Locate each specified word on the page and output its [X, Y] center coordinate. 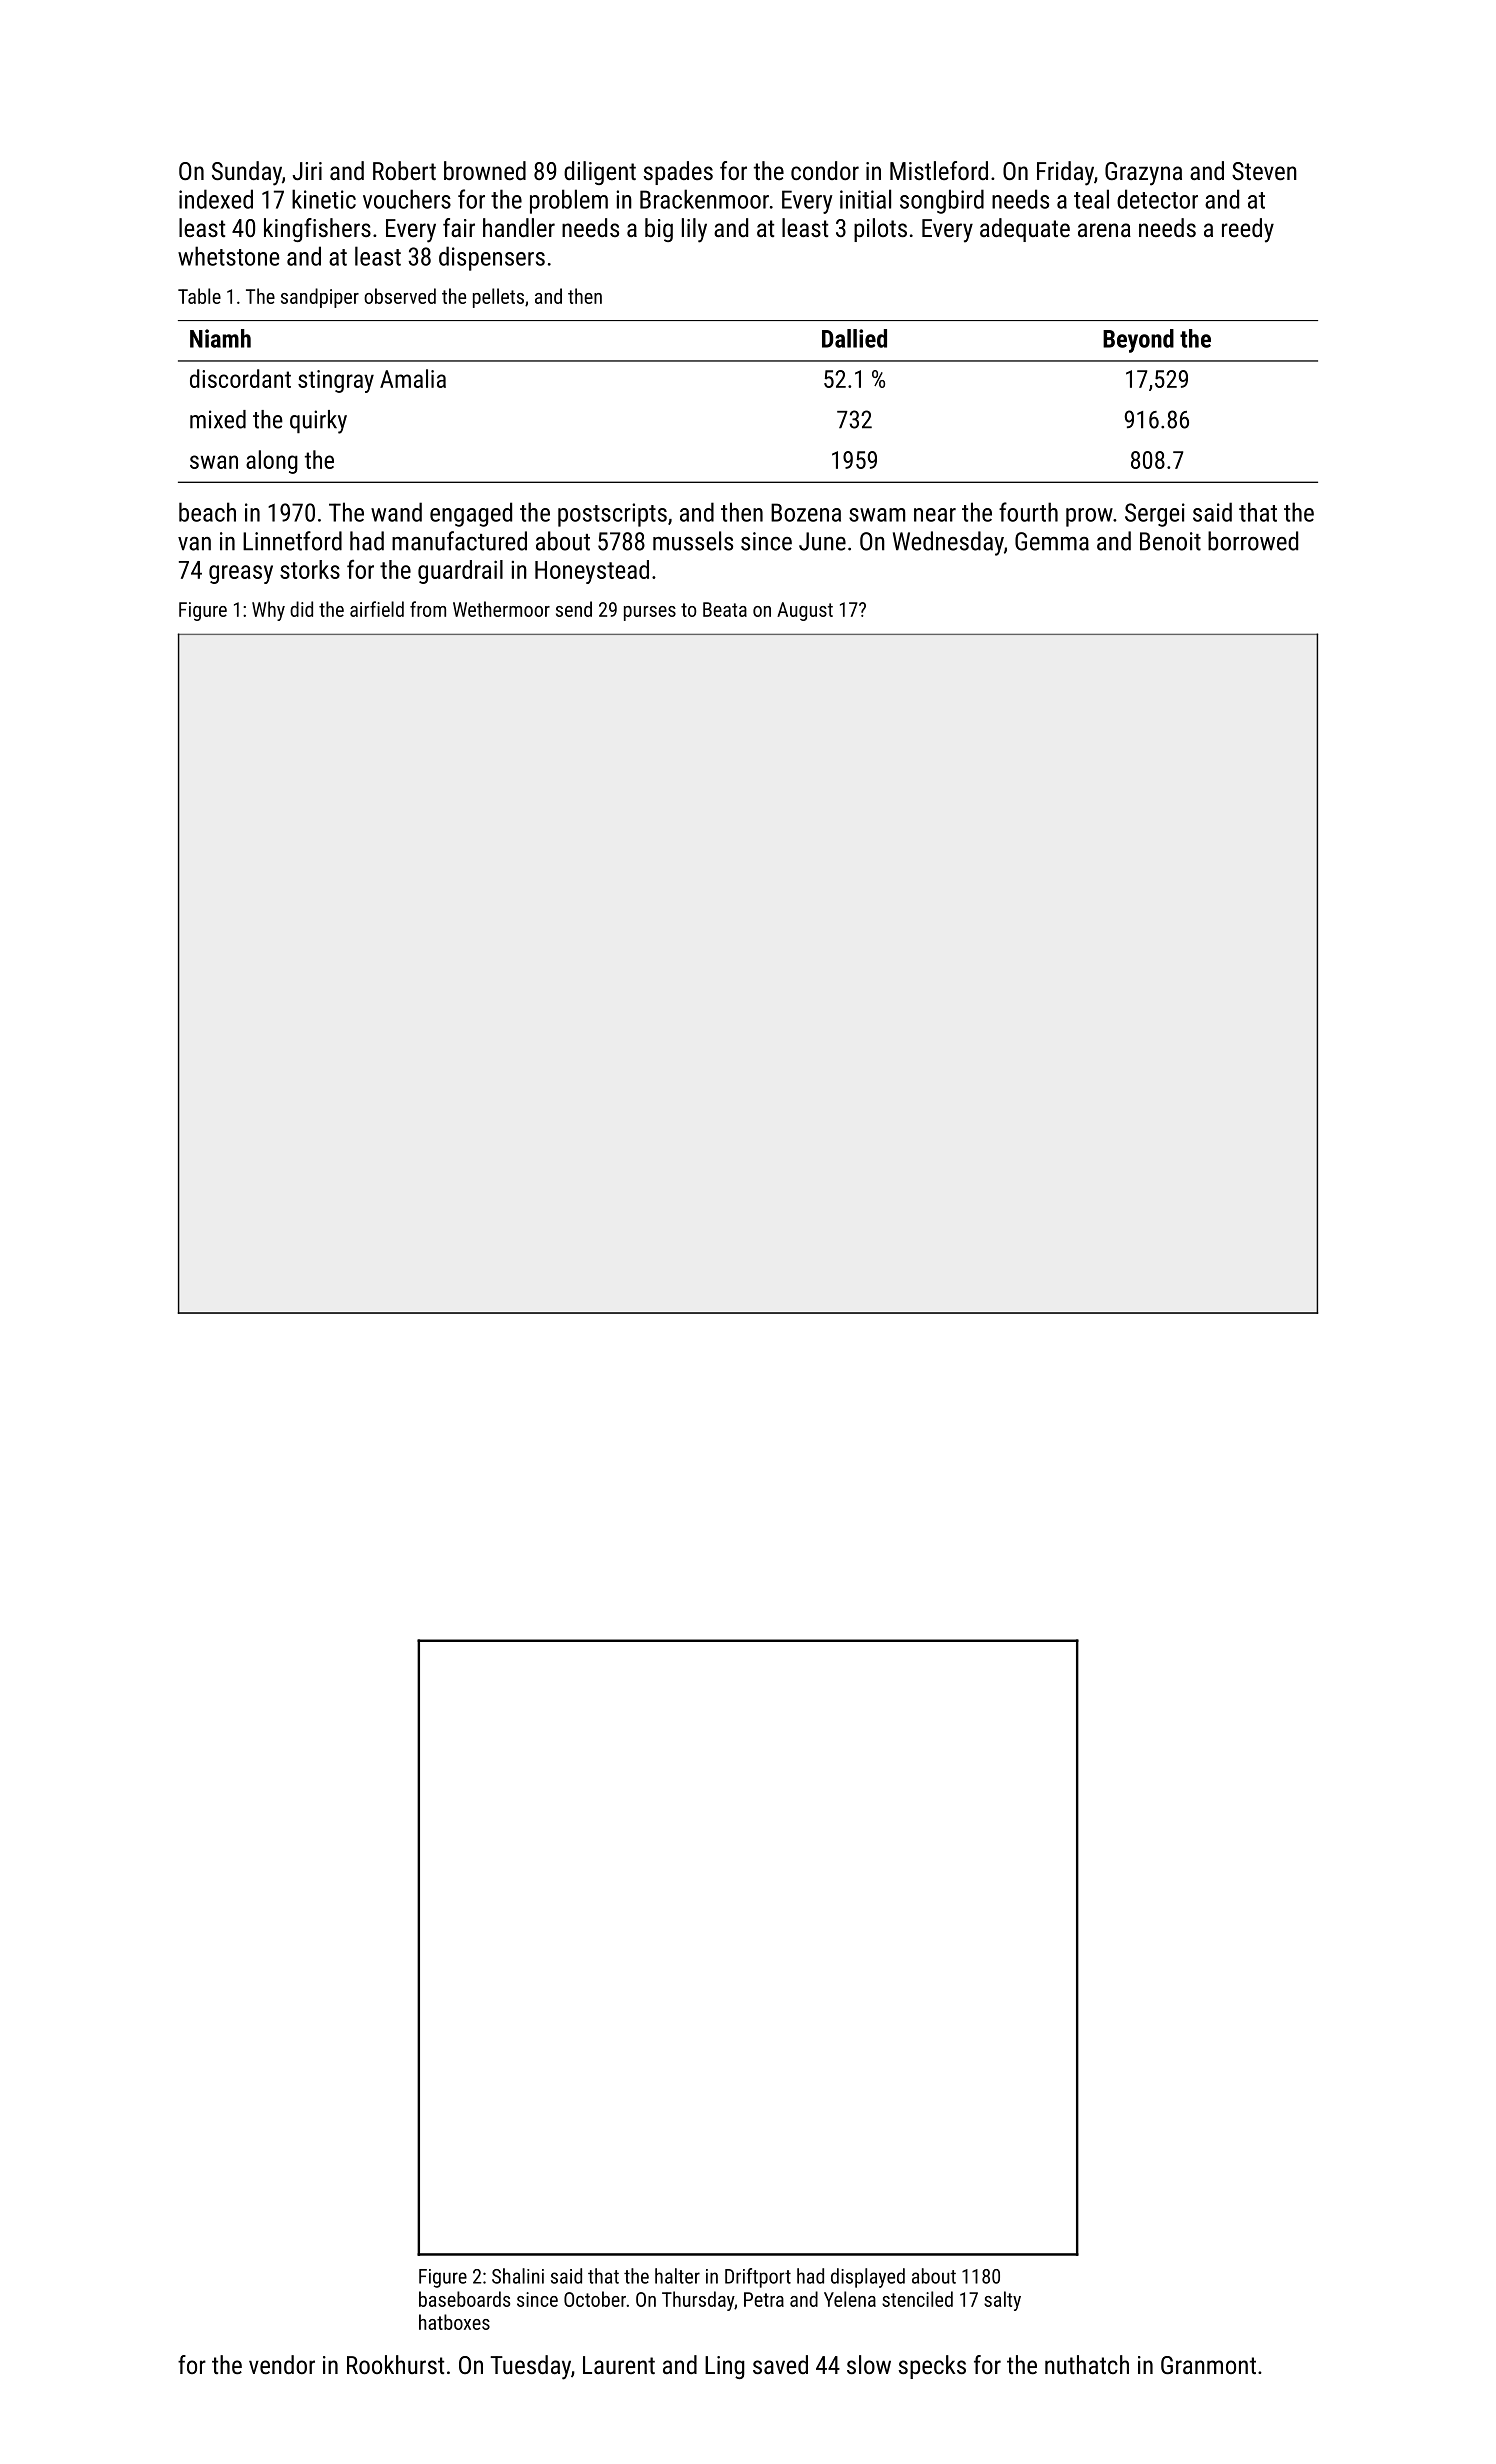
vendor [282, 2364]
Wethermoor [501, 609]
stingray [336, 381]
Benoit [1170, 541]
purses [650, 613]
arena [1104, 230]
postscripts [612, 515]
